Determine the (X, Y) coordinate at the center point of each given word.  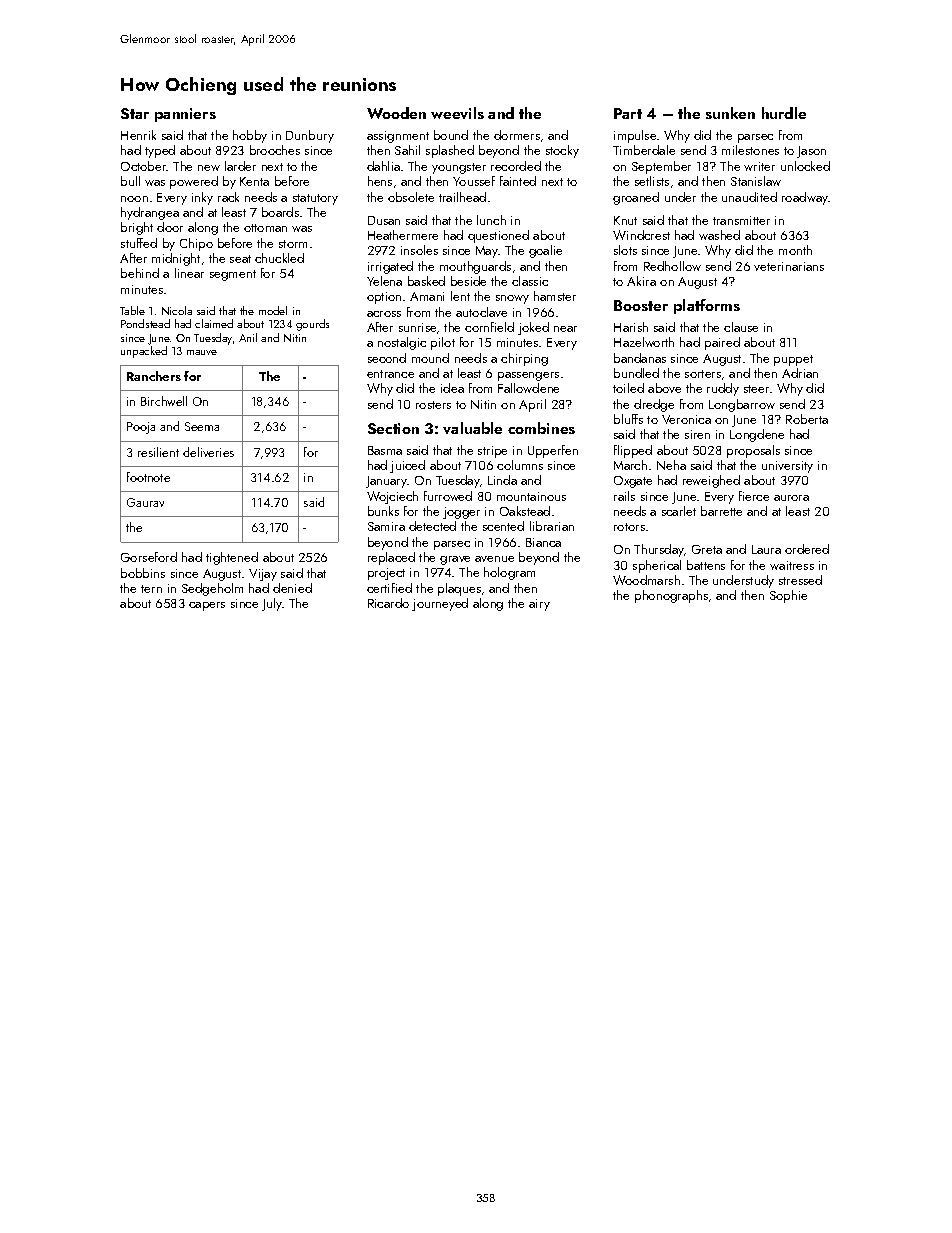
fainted (518, 181)
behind (140, 273)
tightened (232, 558)
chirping (524, 359)
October (144, 166)
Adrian (800, 373)
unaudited (749, 197)
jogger (461, 513)
